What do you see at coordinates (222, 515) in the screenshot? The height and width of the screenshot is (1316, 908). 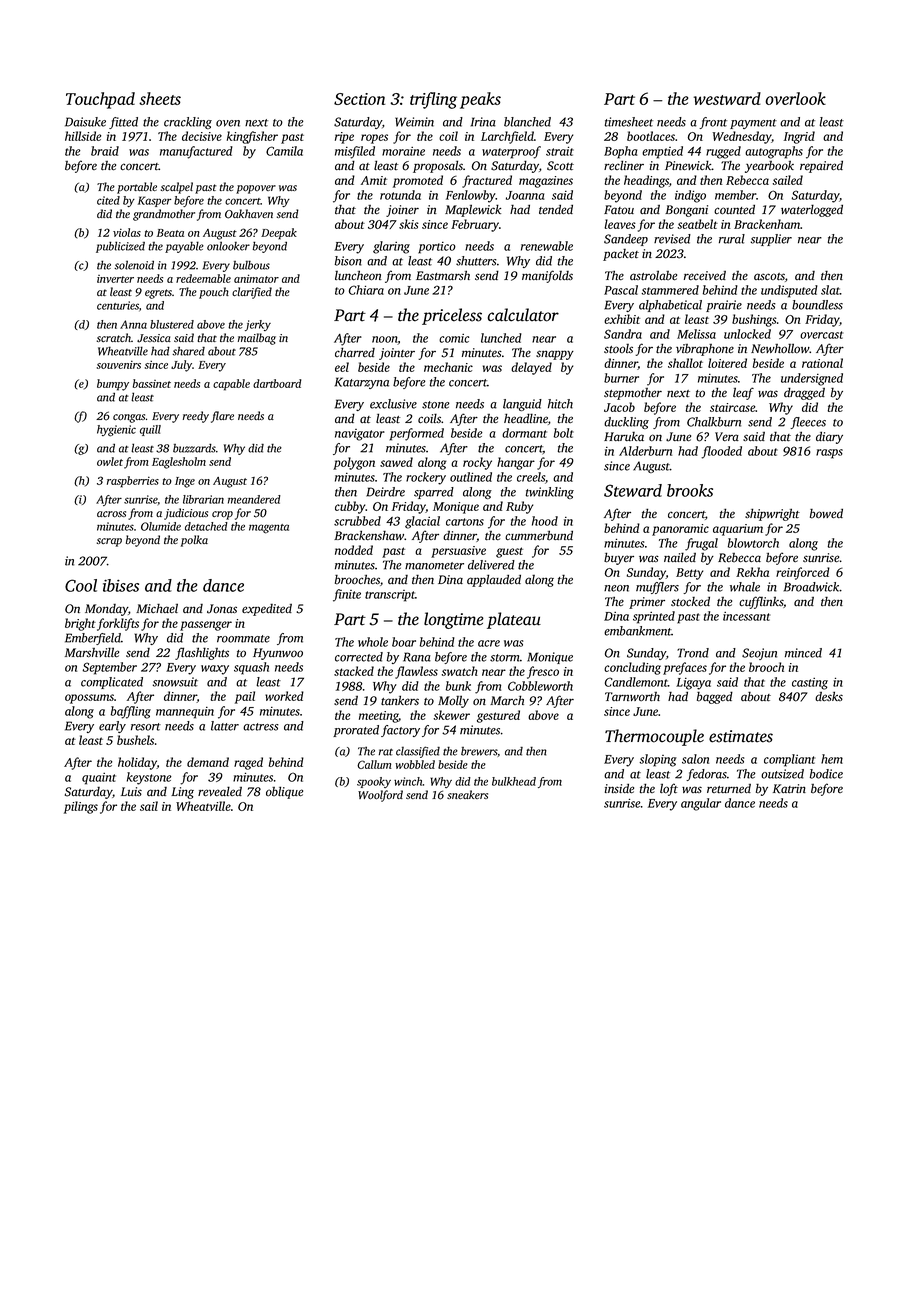 I see `crop` at bounding box center [222, 515].
